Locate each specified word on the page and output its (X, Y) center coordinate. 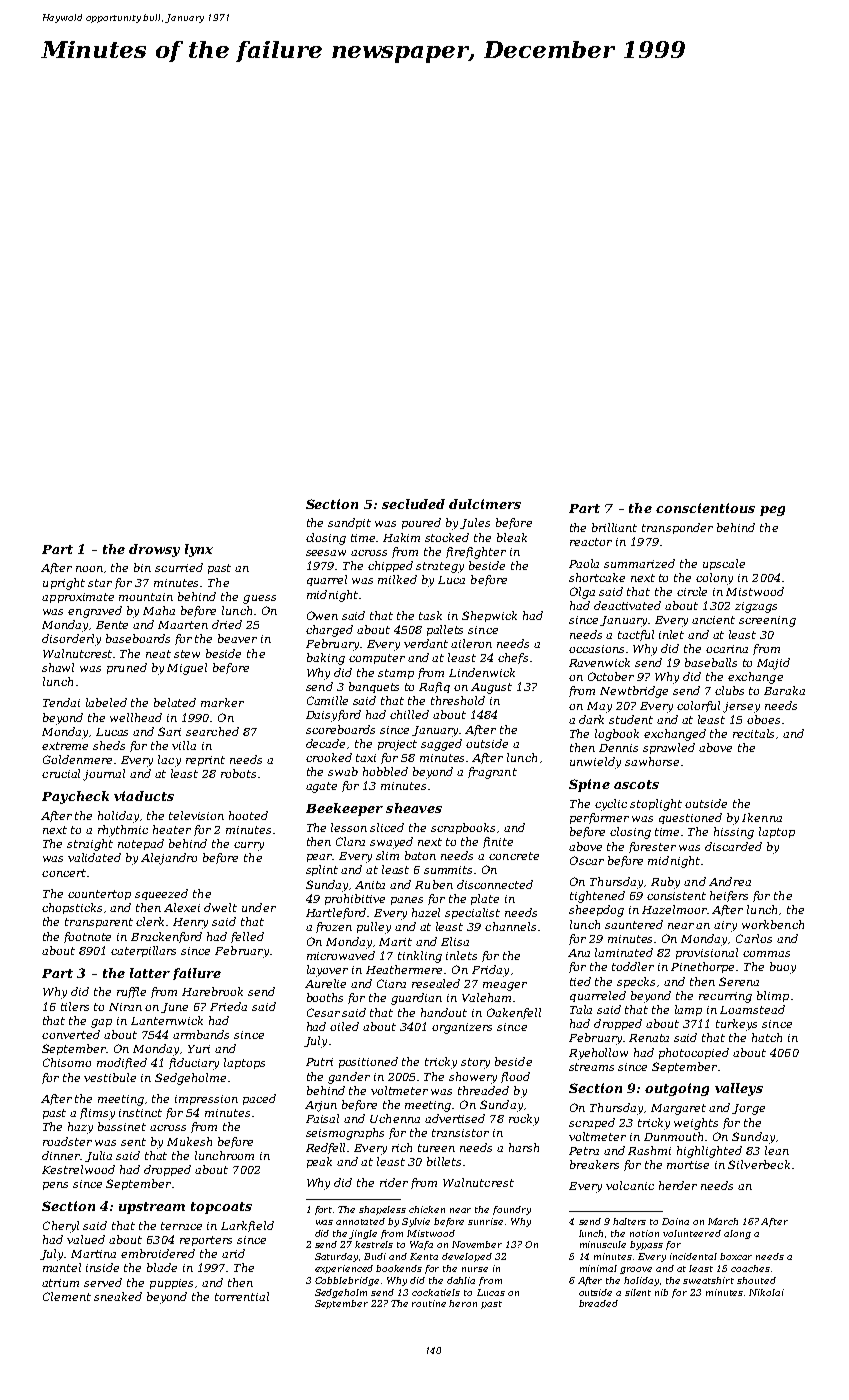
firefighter (476, 553)
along (737, 1234)
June (174, 1008)
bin (142, 567)
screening (767, 621)
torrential (242, 1296)
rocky (524, 1120)
